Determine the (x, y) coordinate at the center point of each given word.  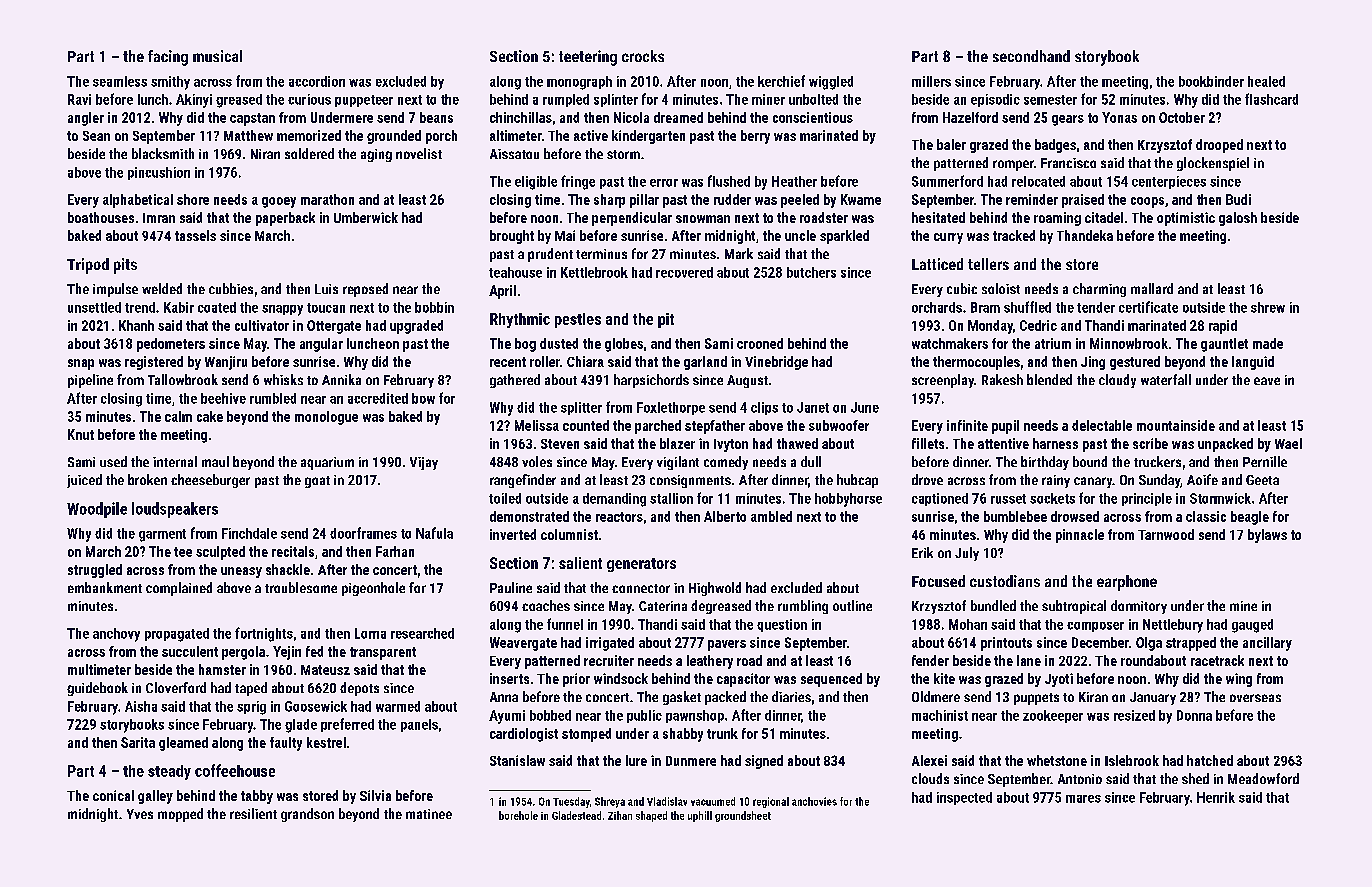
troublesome (301, 587)
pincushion (159, 173)
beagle (1250, 518)
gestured (1135, 363)
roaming (1057, 219)
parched (658, 427)
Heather (794, 181)
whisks (283, 379)
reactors (619, 517)
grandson (307, 815)
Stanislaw (517, 760)
